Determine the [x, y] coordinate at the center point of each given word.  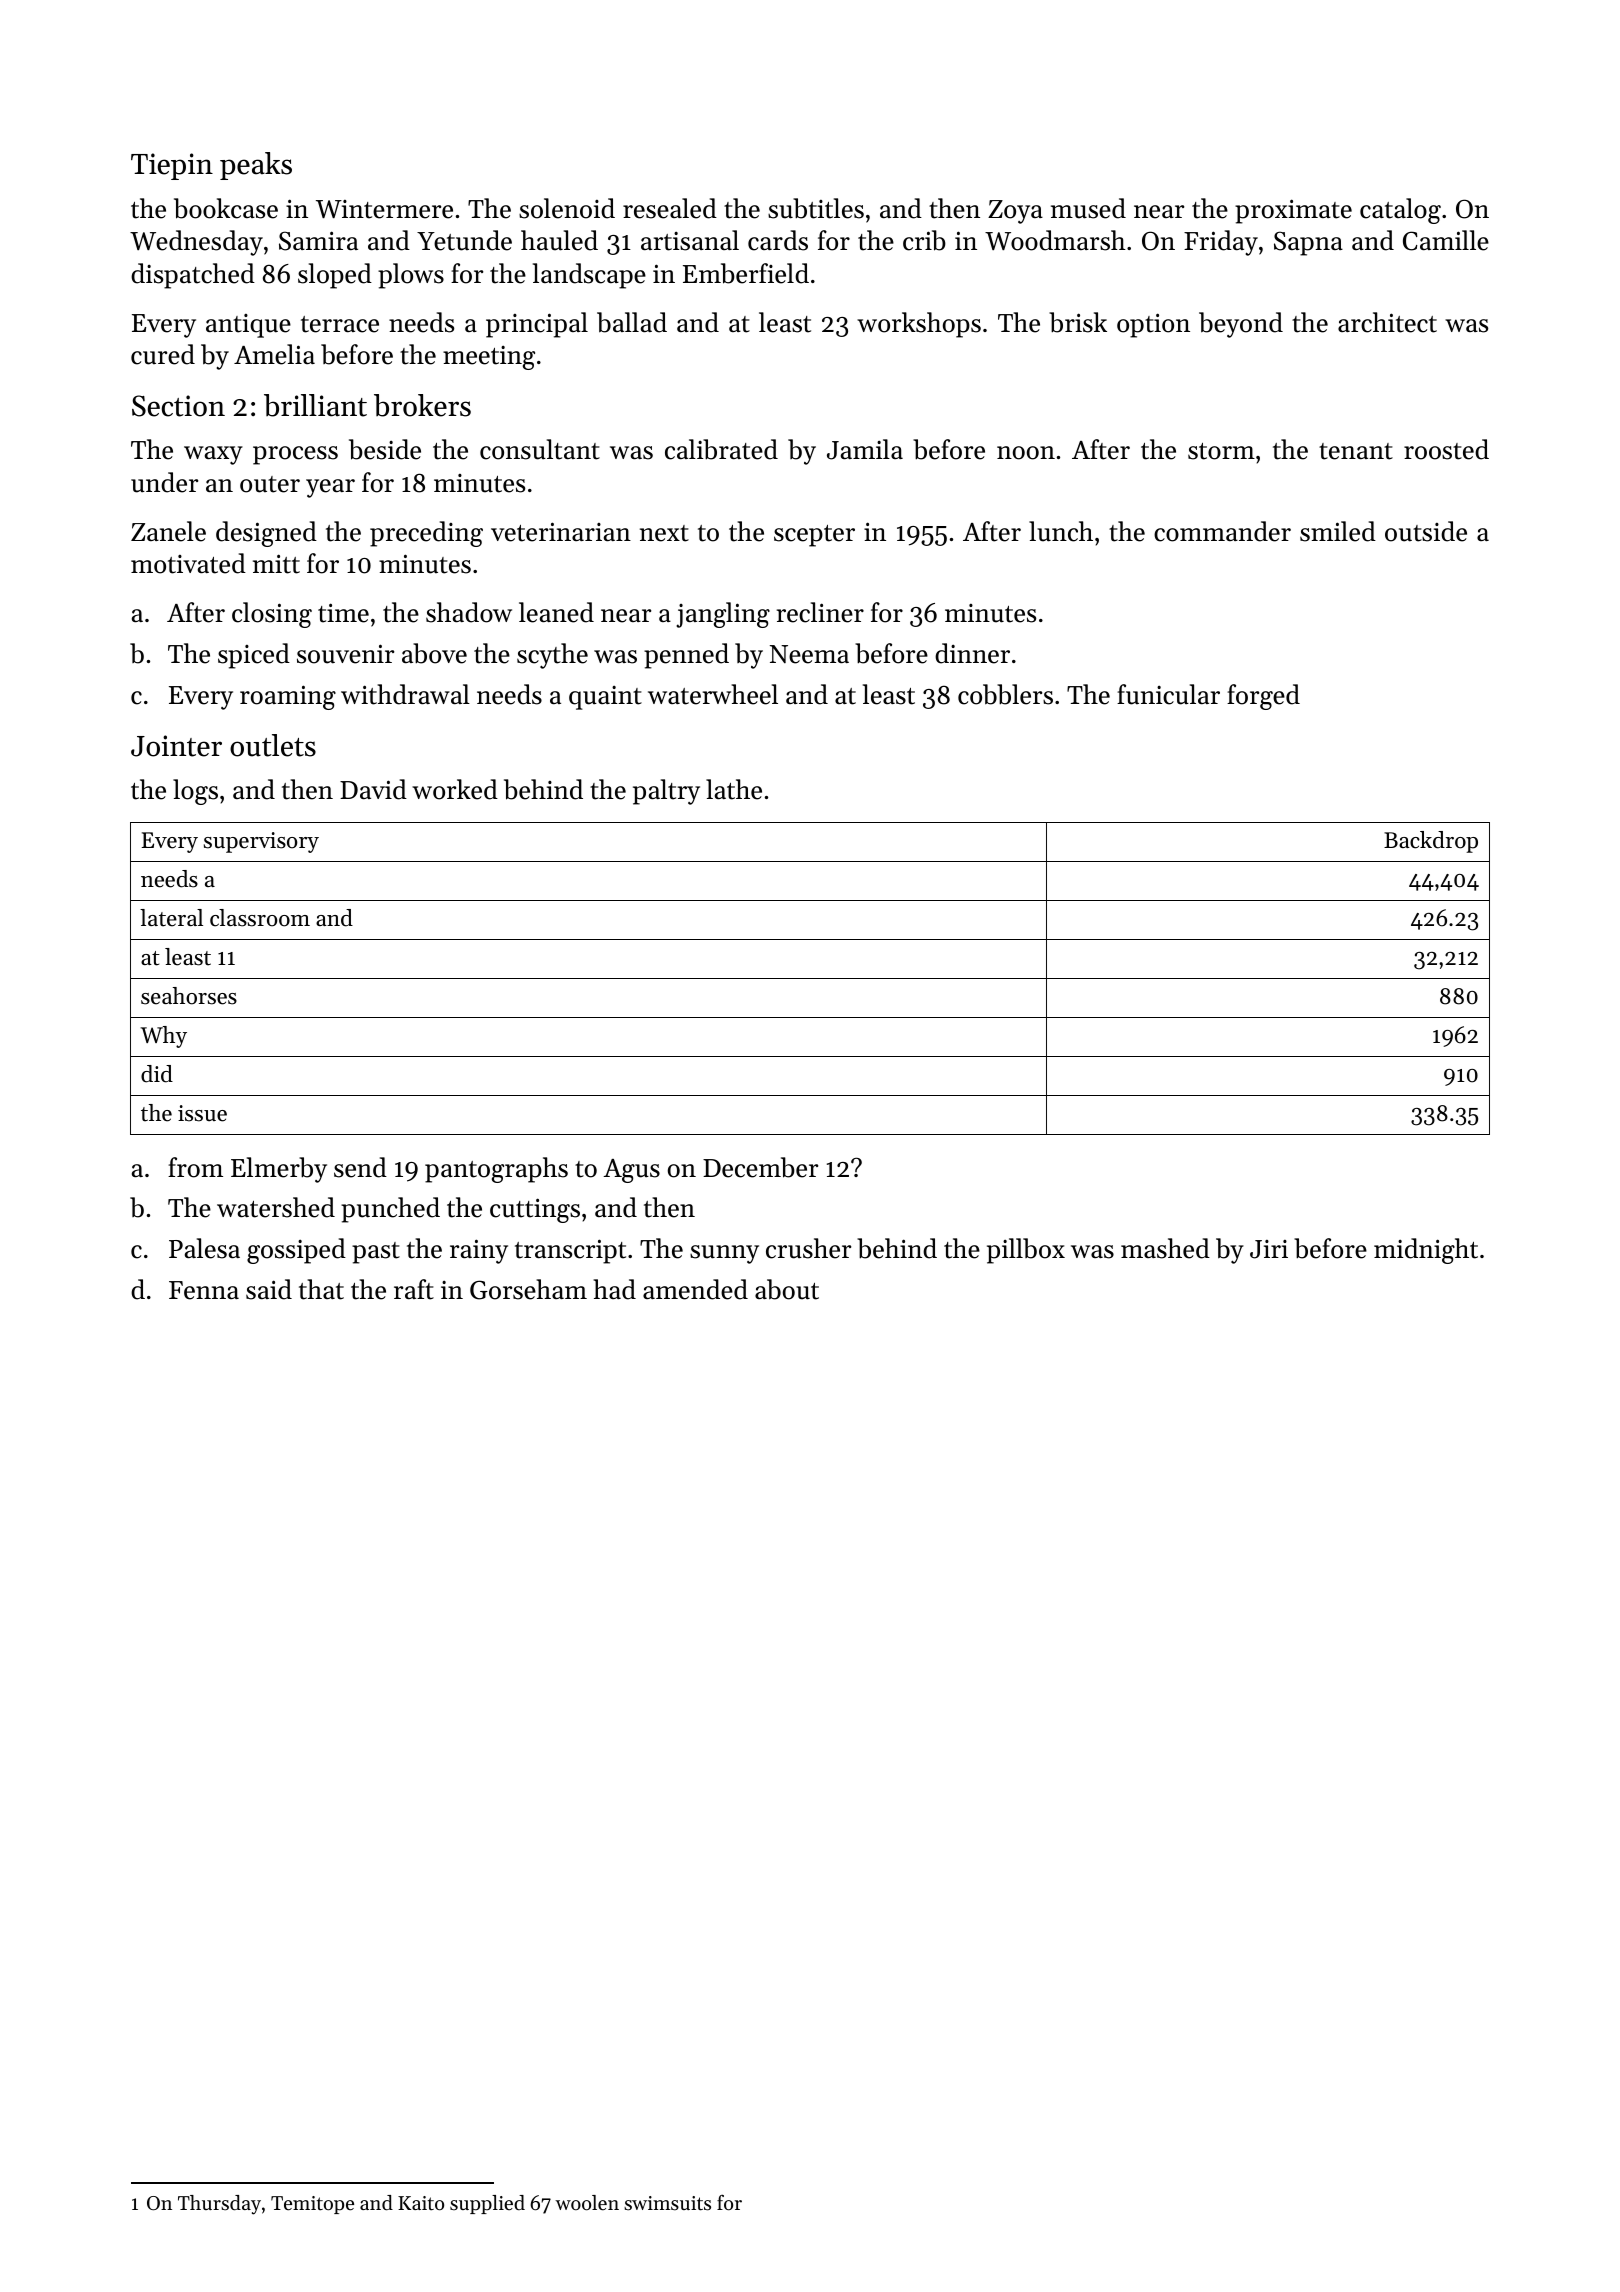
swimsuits [667, 2203]
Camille [1446, 240]
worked [455, 789]
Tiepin [172, 166]
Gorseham [528, 1289]
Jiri [1269, 1249]
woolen [587, 2202]
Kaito [421, 2203]
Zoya [1015, 212]
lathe [734, 789]
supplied [487, 2204]
